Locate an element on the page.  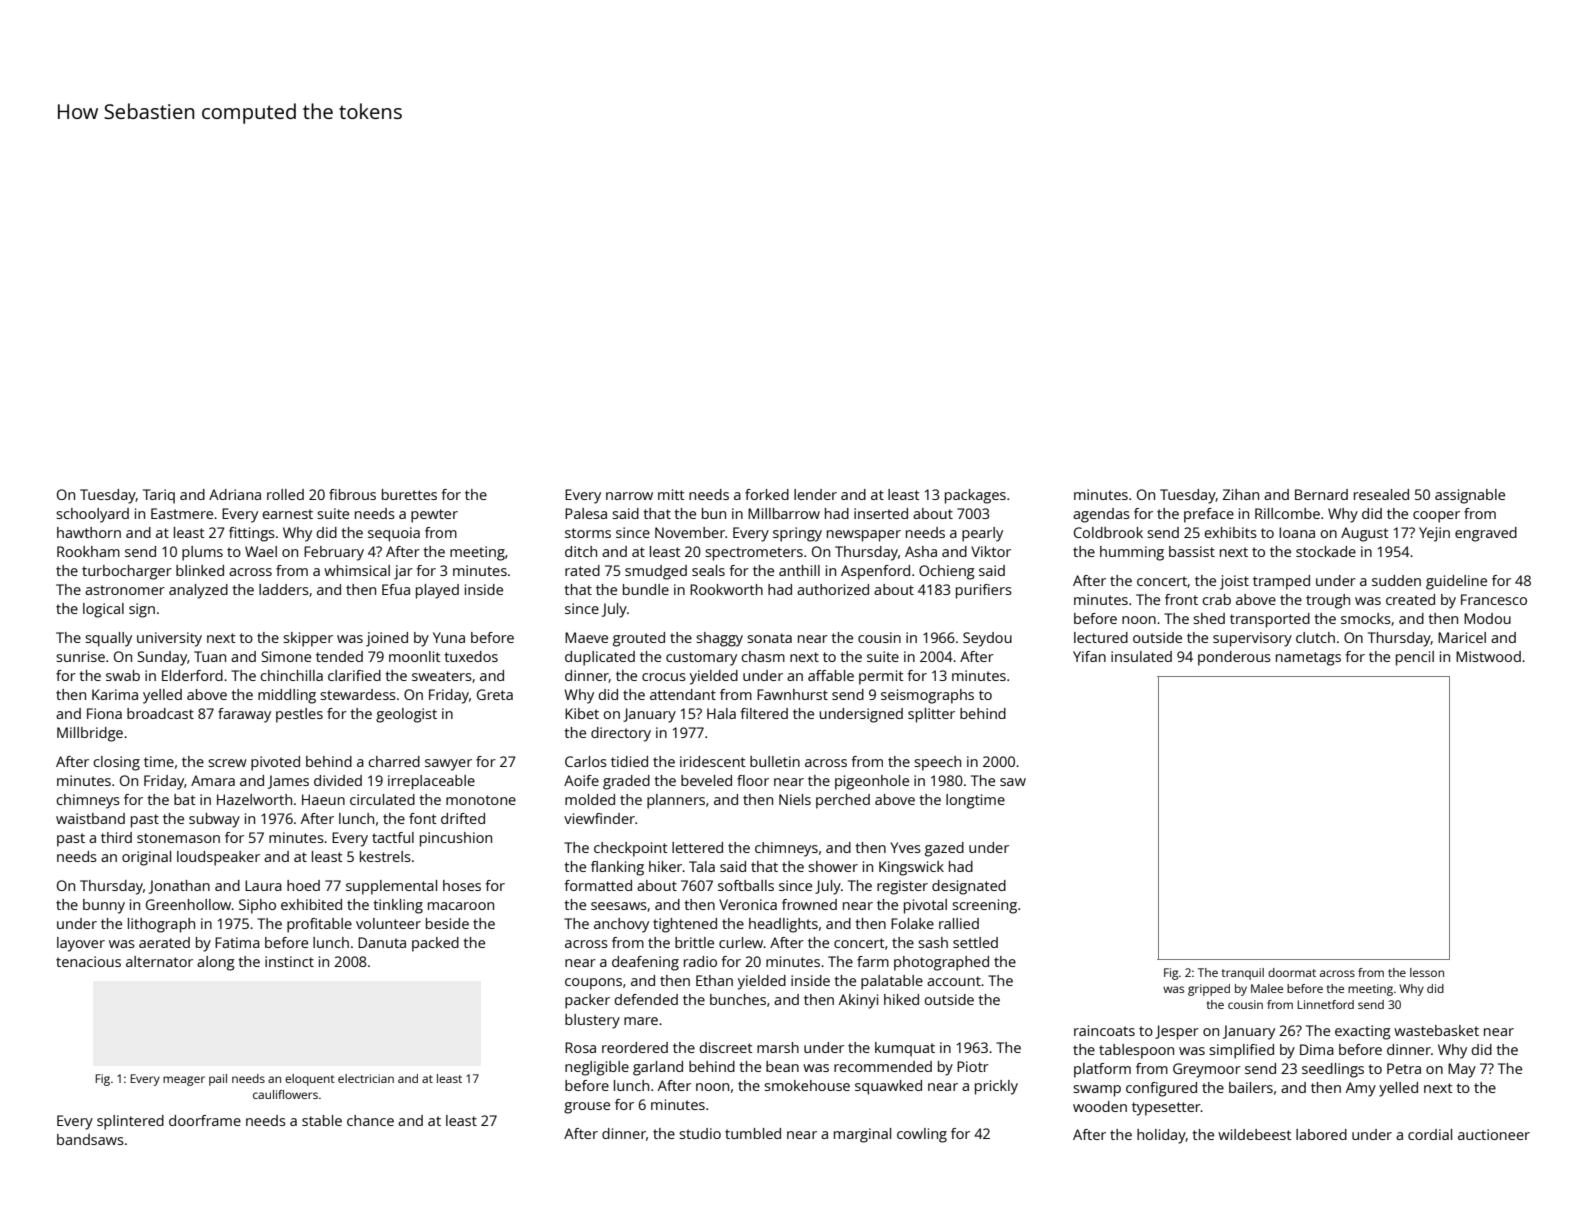
May is located at coordinates (1462, 1070).
